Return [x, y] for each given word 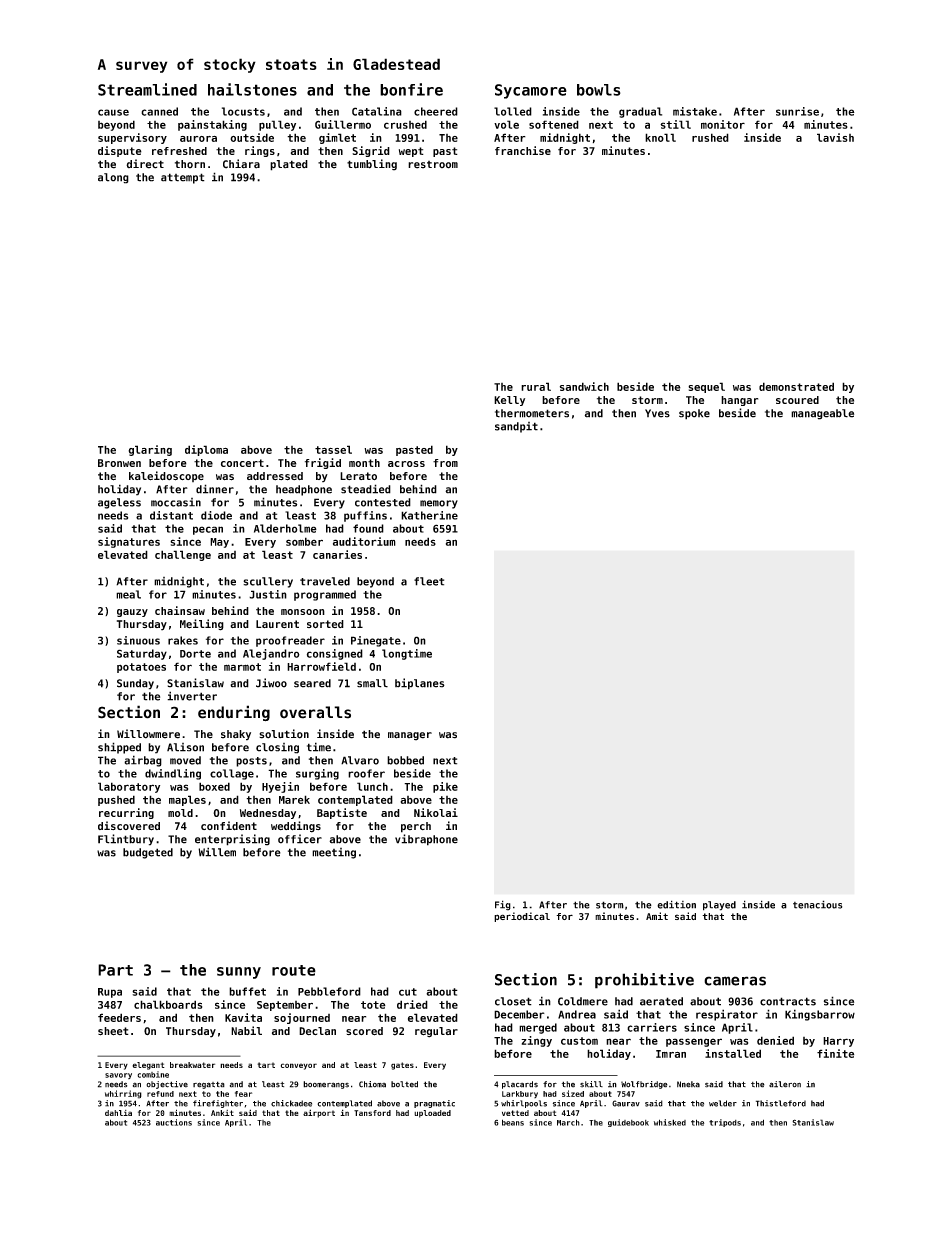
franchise [523, 150]
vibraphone [426, 840]
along [113, 178]
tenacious [817, 904]
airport [319, 1113]
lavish [835, 137]
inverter [192, 696]
